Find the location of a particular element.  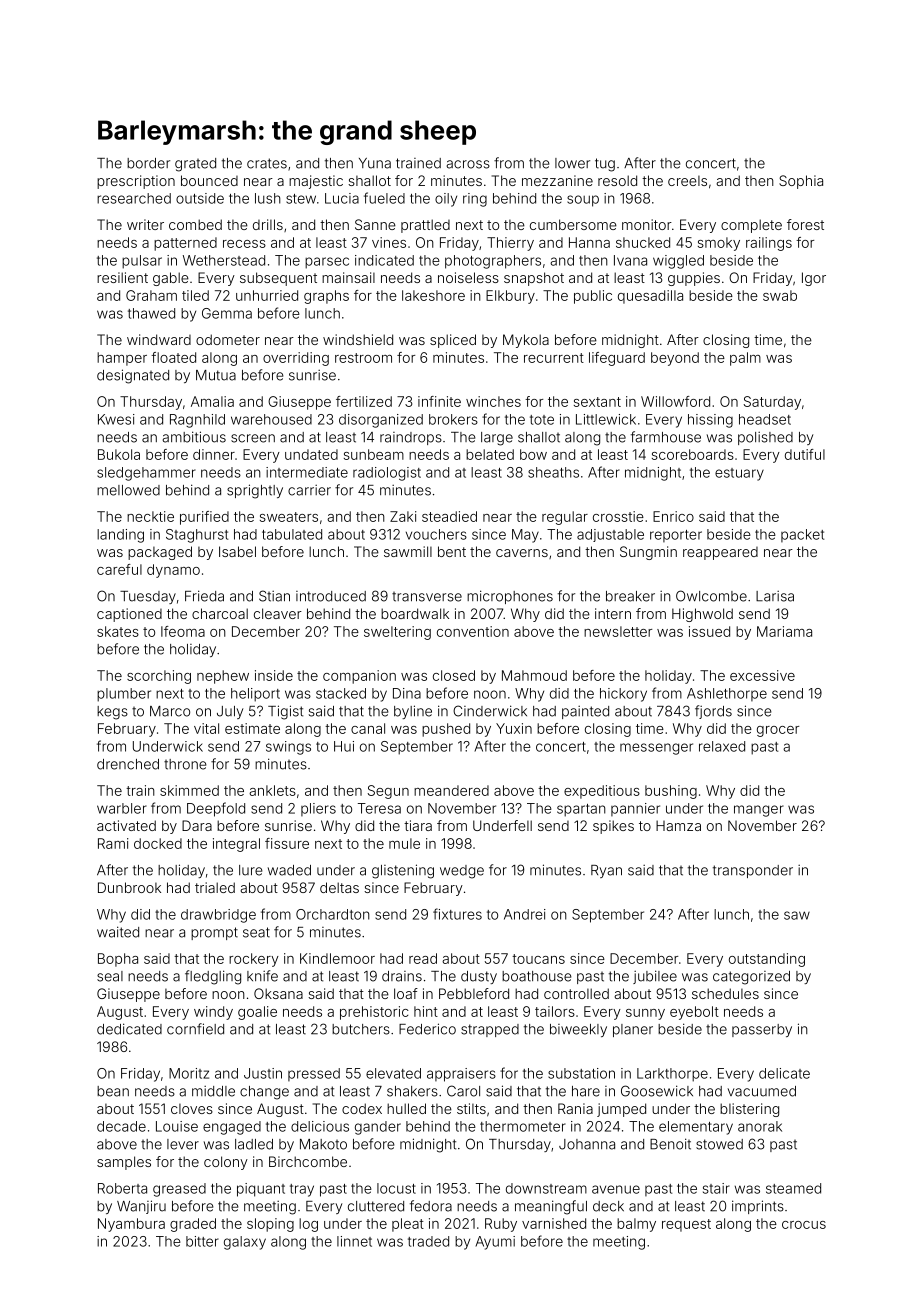

monitor is located at coordinates (647, 224).
